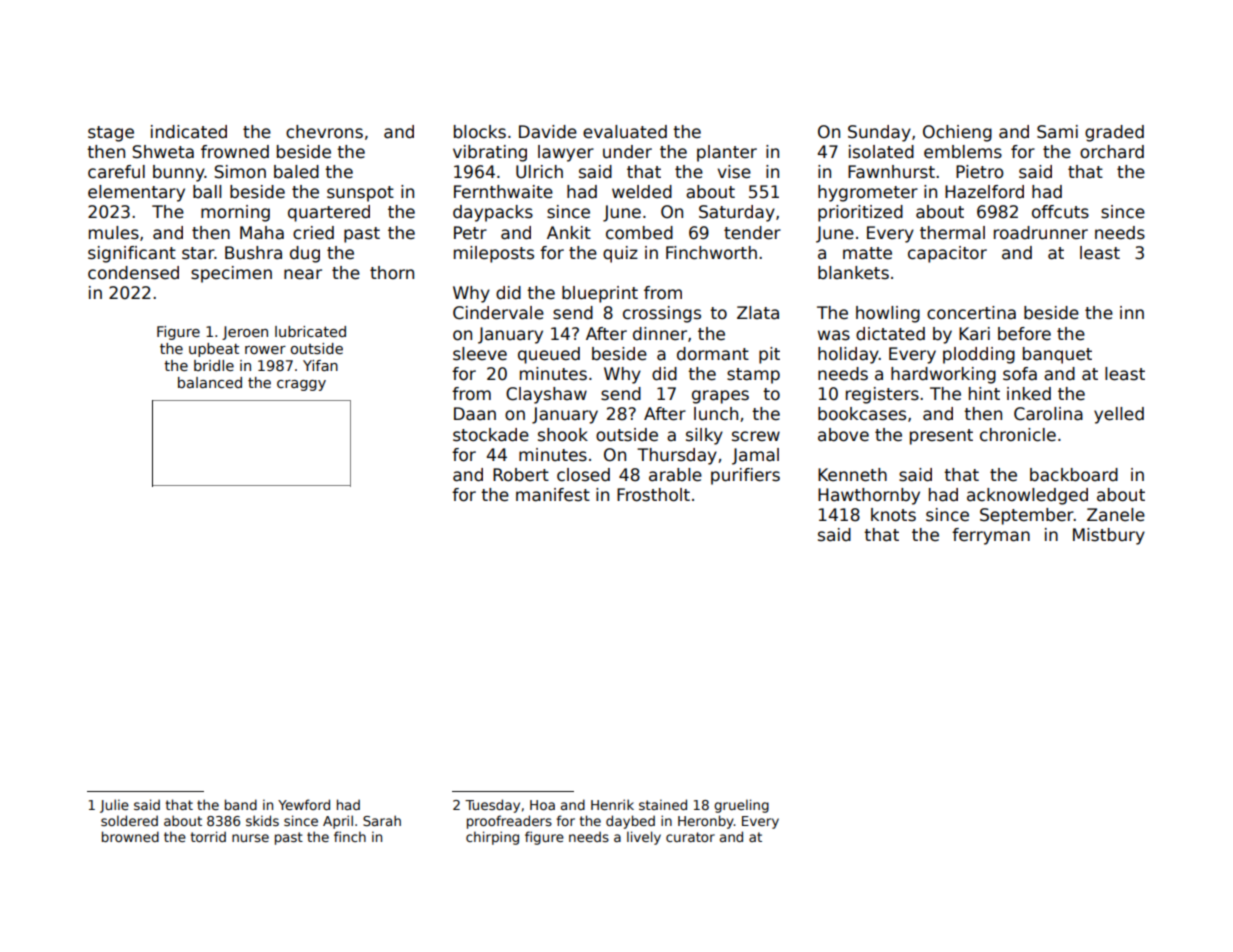 The height and width of the image is (952, 1233). Describe the element at coordinates (207, 192) in the image. I see `ball` at that location.
